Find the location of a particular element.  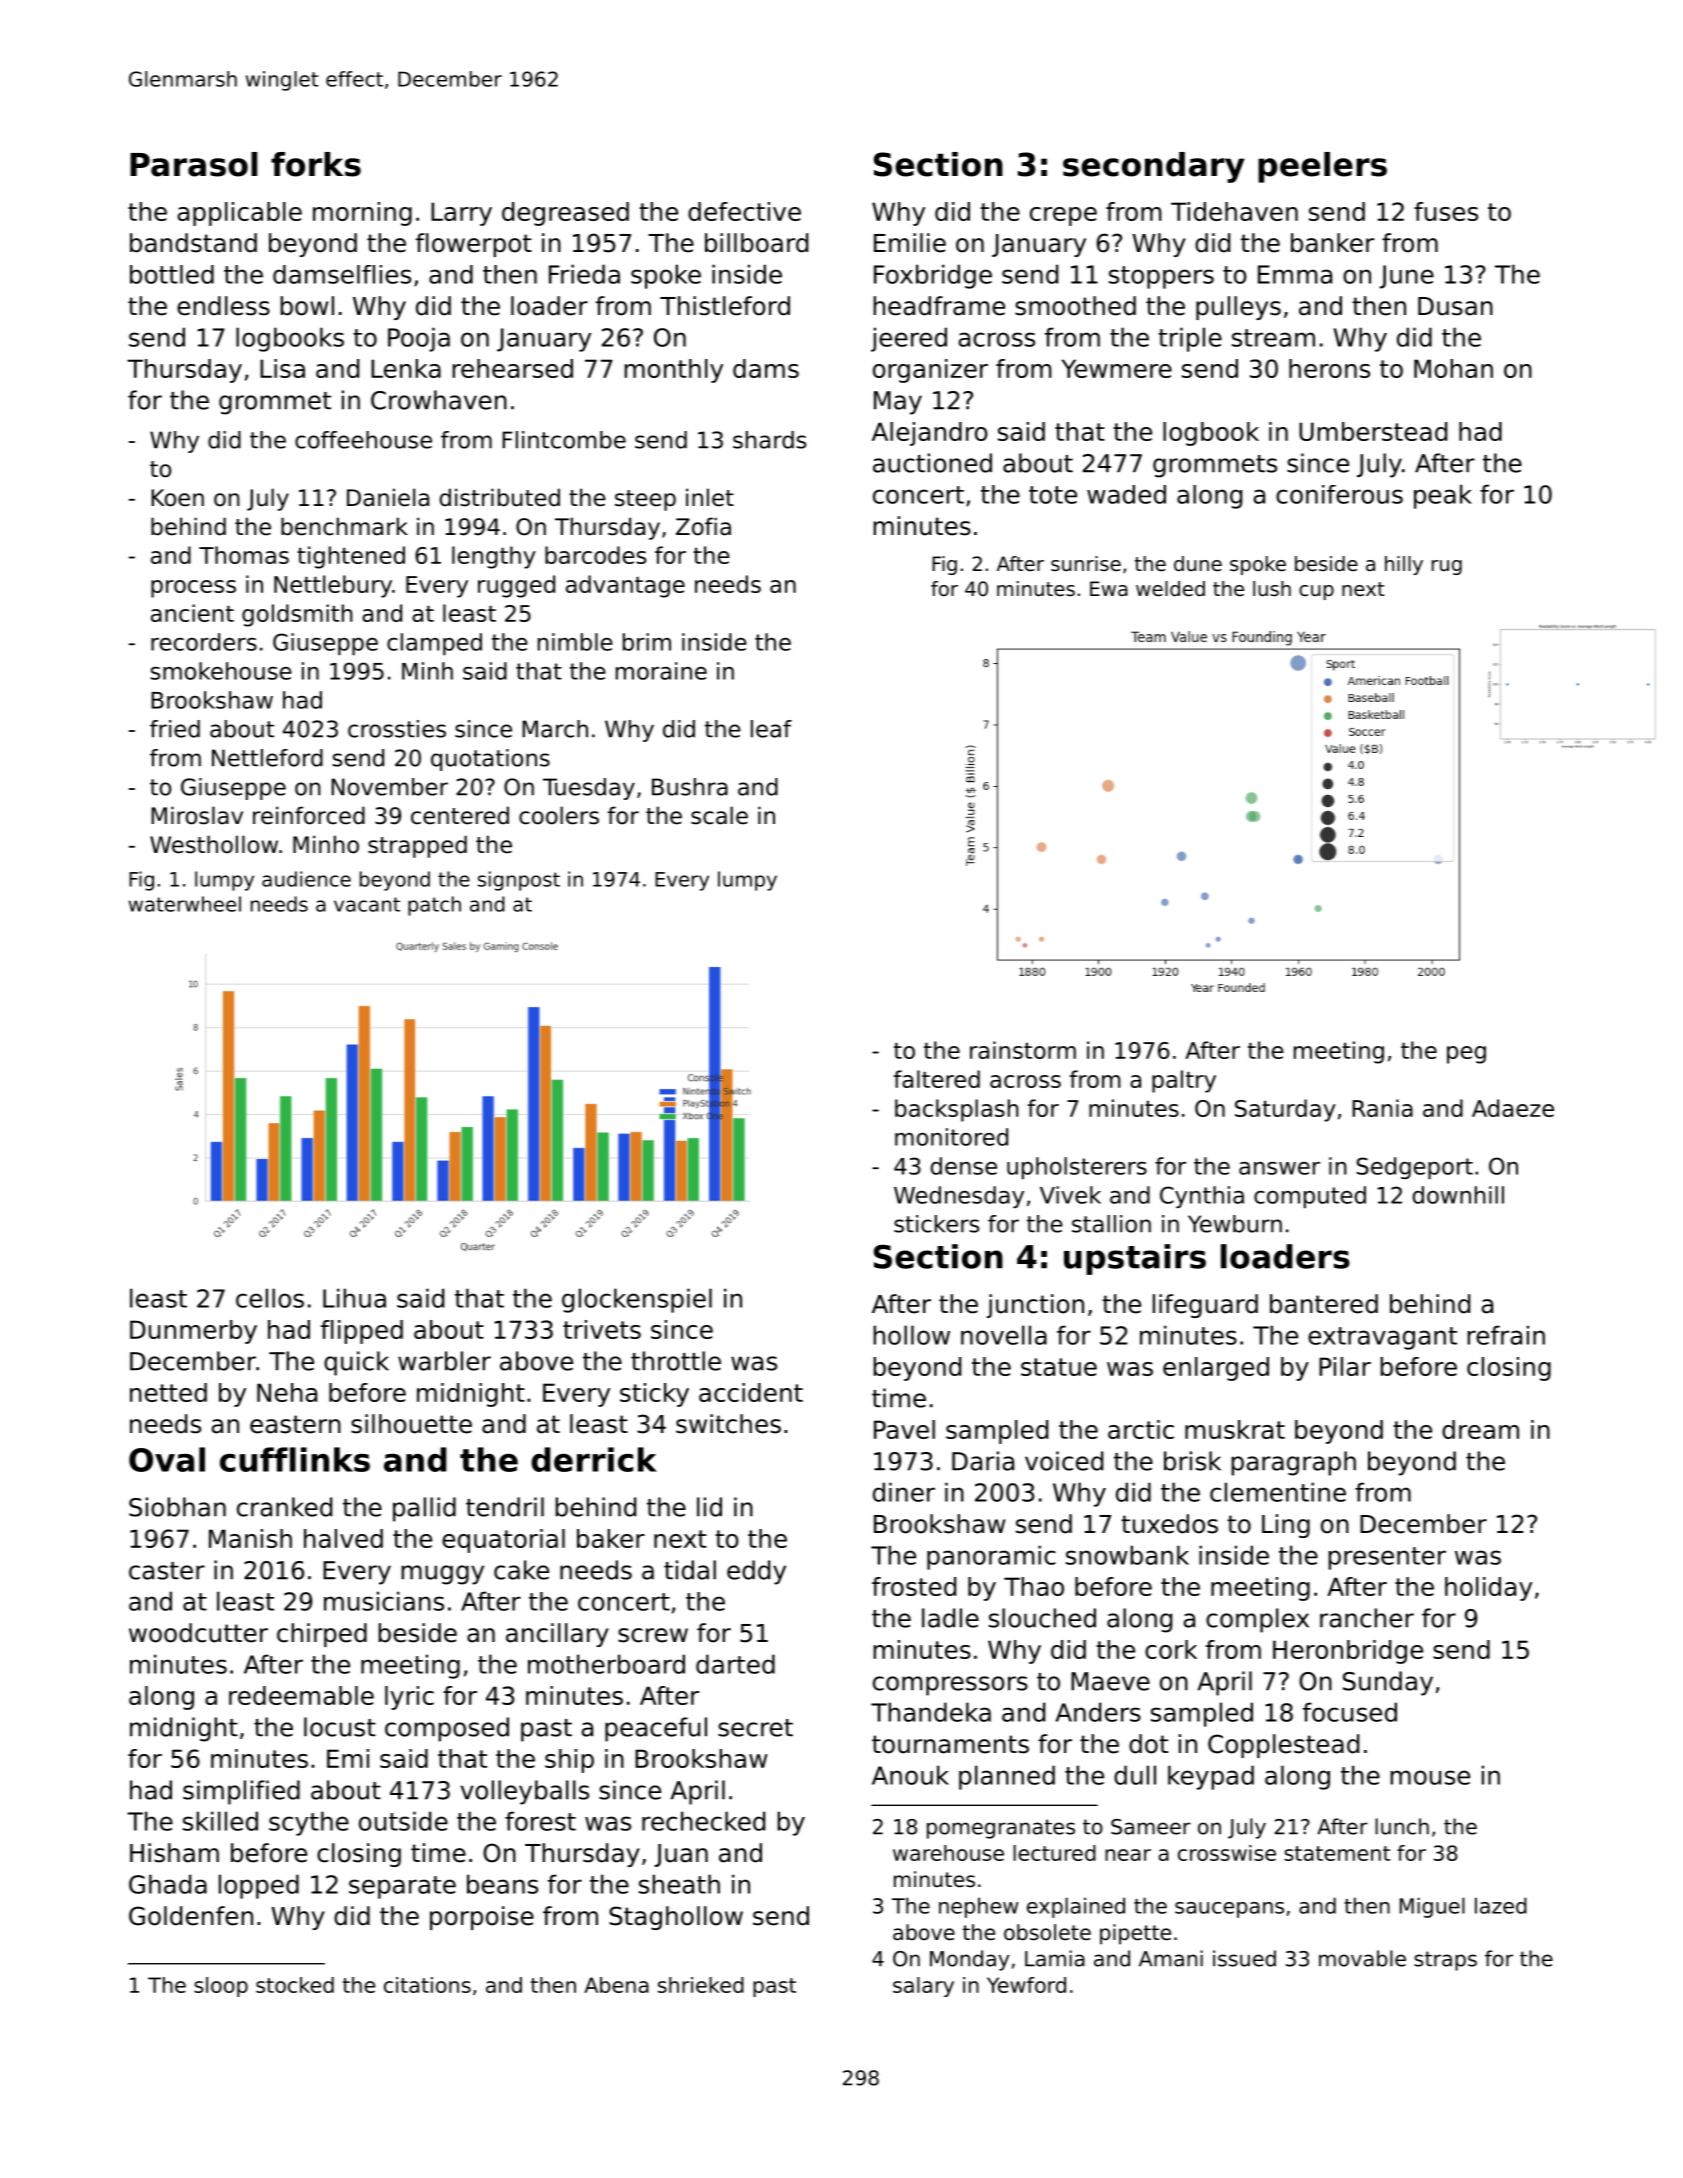

Pavel is located at coordinates (904, 1429).
